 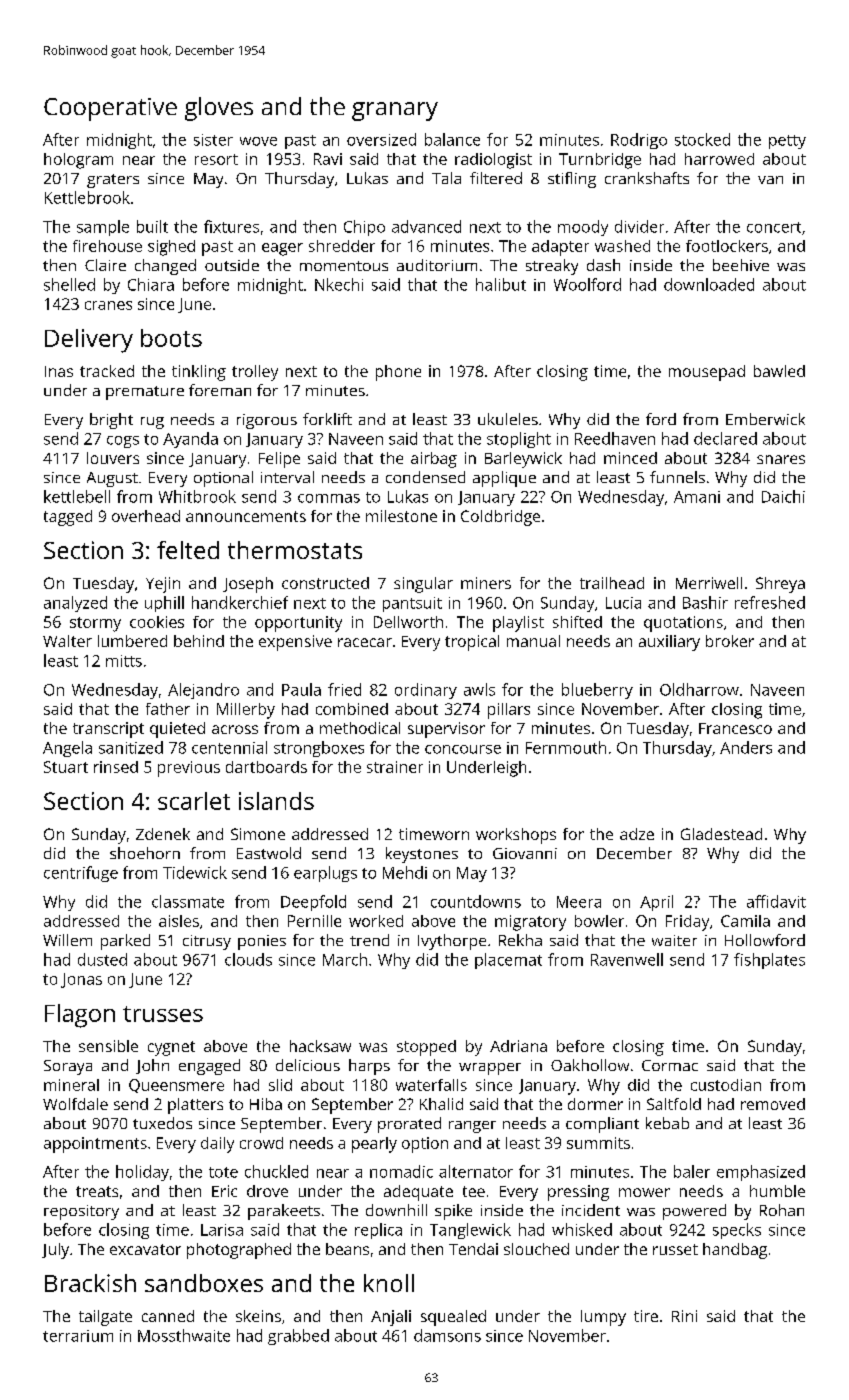 What do you see at coordinates (295, 550) in the screenshot?
I see `thermostats` at bounding box center [295, 550].
